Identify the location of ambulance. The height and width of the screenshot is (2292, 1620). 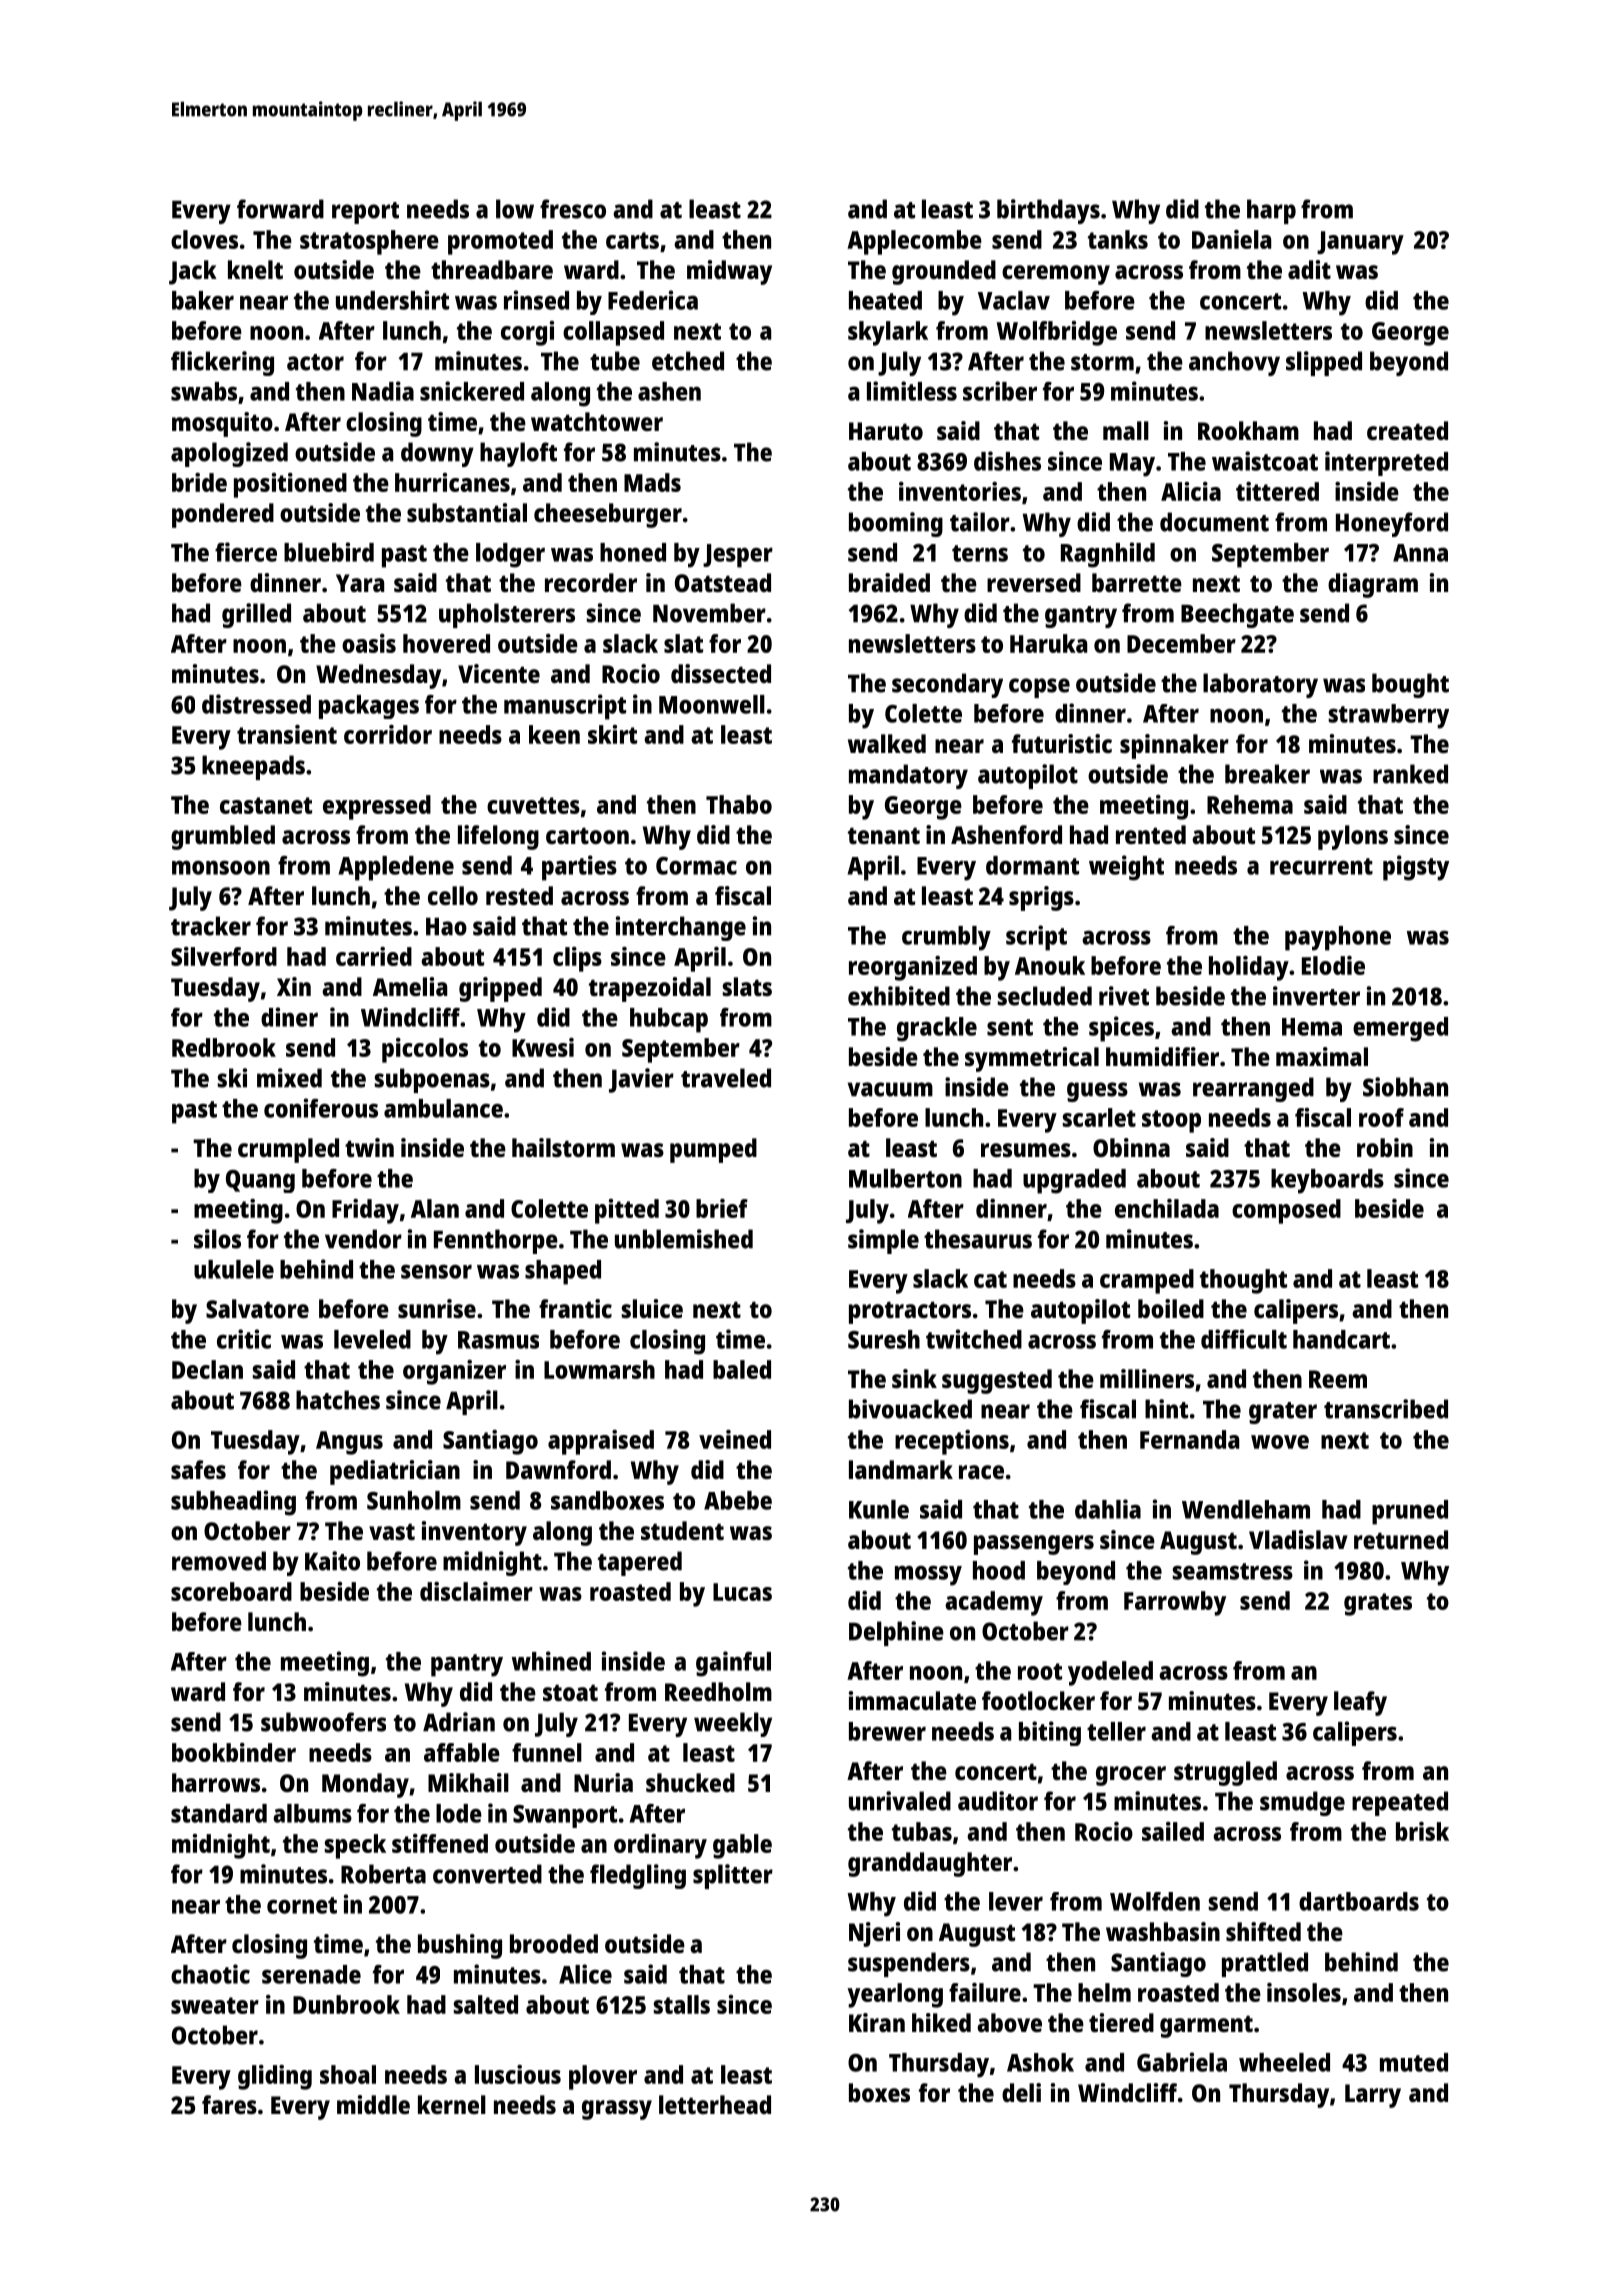
(443, 1108).
